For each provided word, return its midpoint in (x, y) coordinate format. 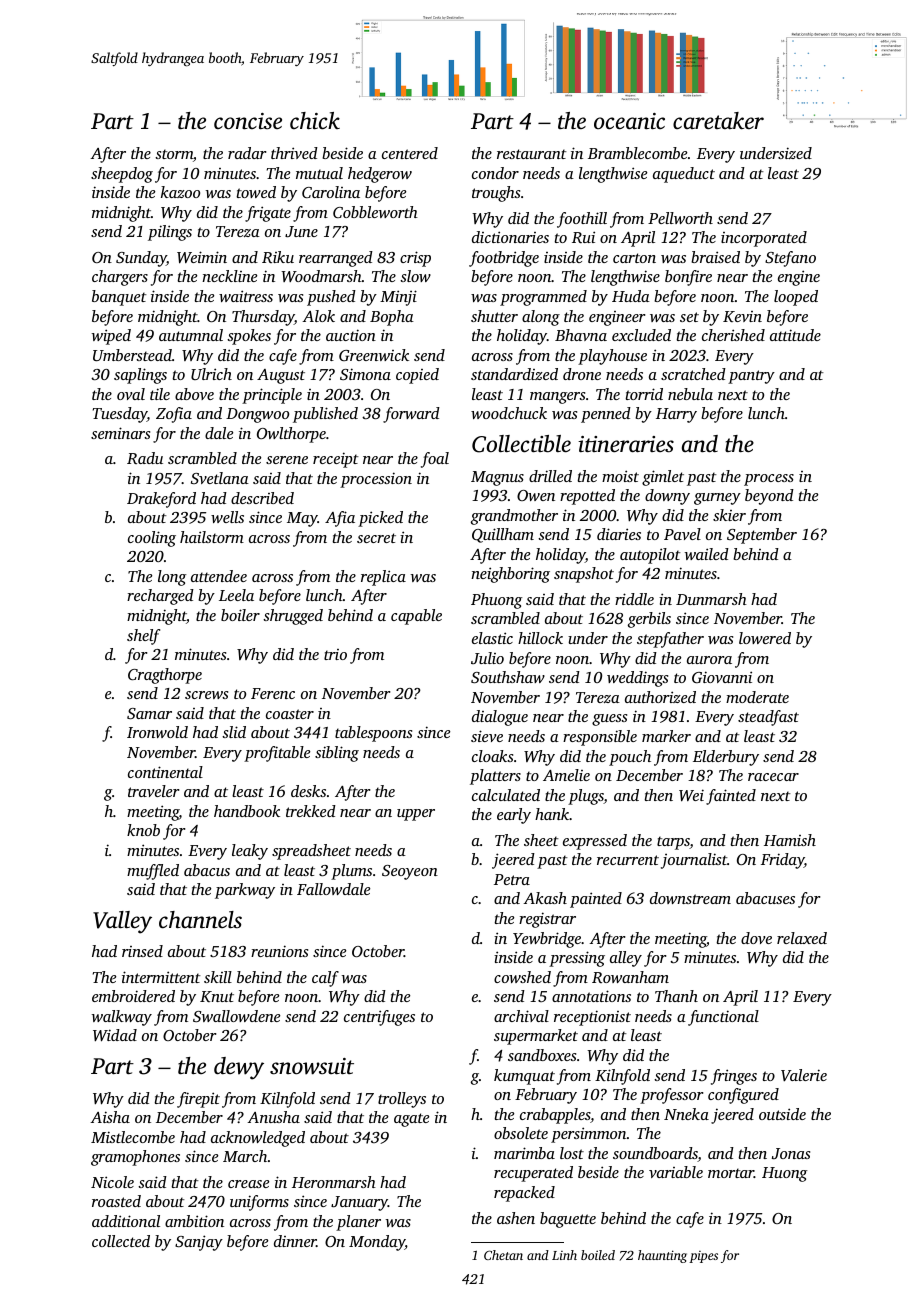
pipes (703, 1257)
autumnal (191, 335)
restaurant (532, 154)
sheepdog (122, 175)
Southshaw (508, 677)
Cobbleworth (375, 212)
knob (143, 830)
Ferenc (273, 693)
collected (121, 1241)
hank (552, 814)
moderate (757, 697)
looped (796, 298)
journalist (694, 861)
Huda (631, 296)
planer (358, 1223)
